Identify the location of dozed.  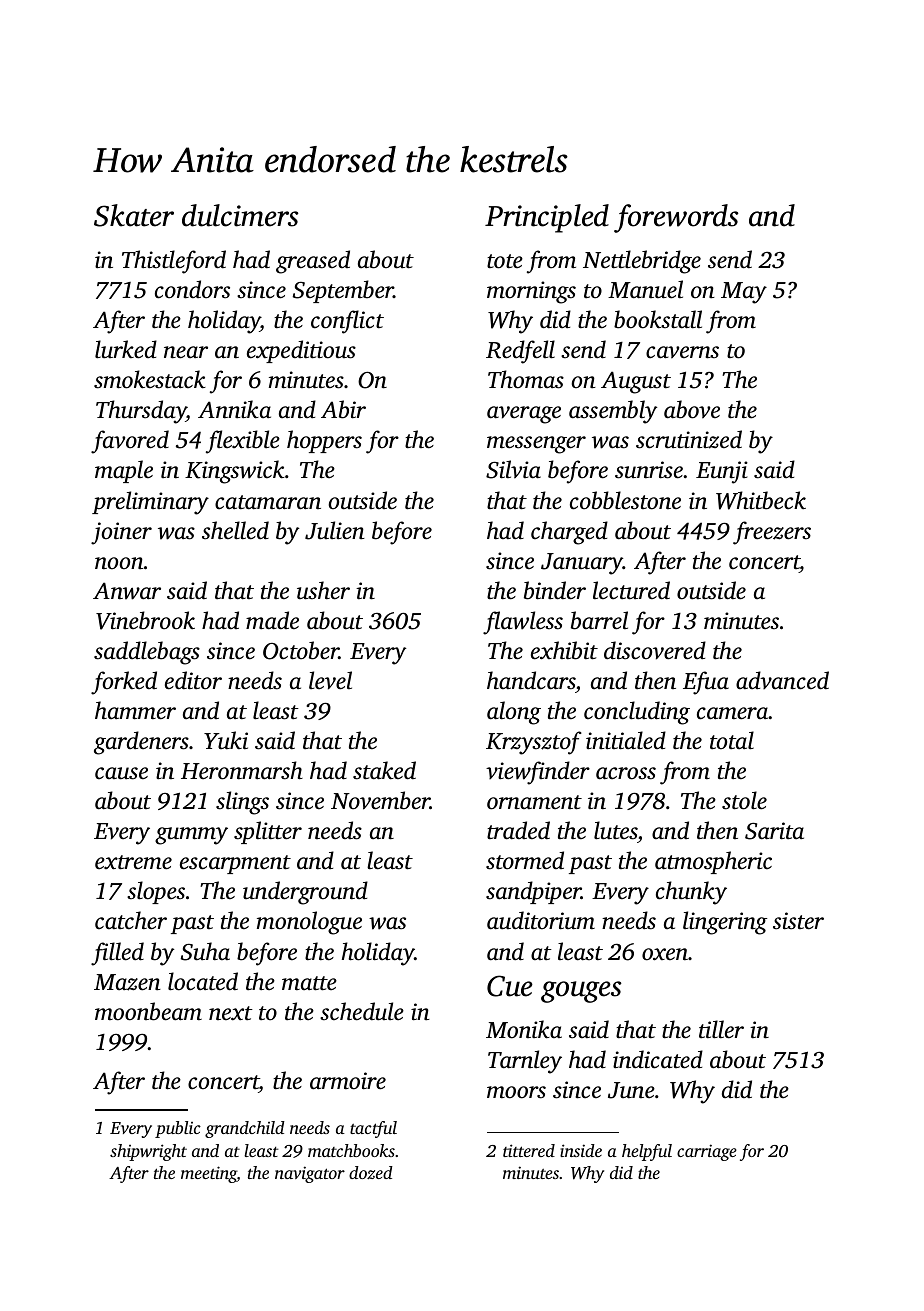
(371, 1172).
